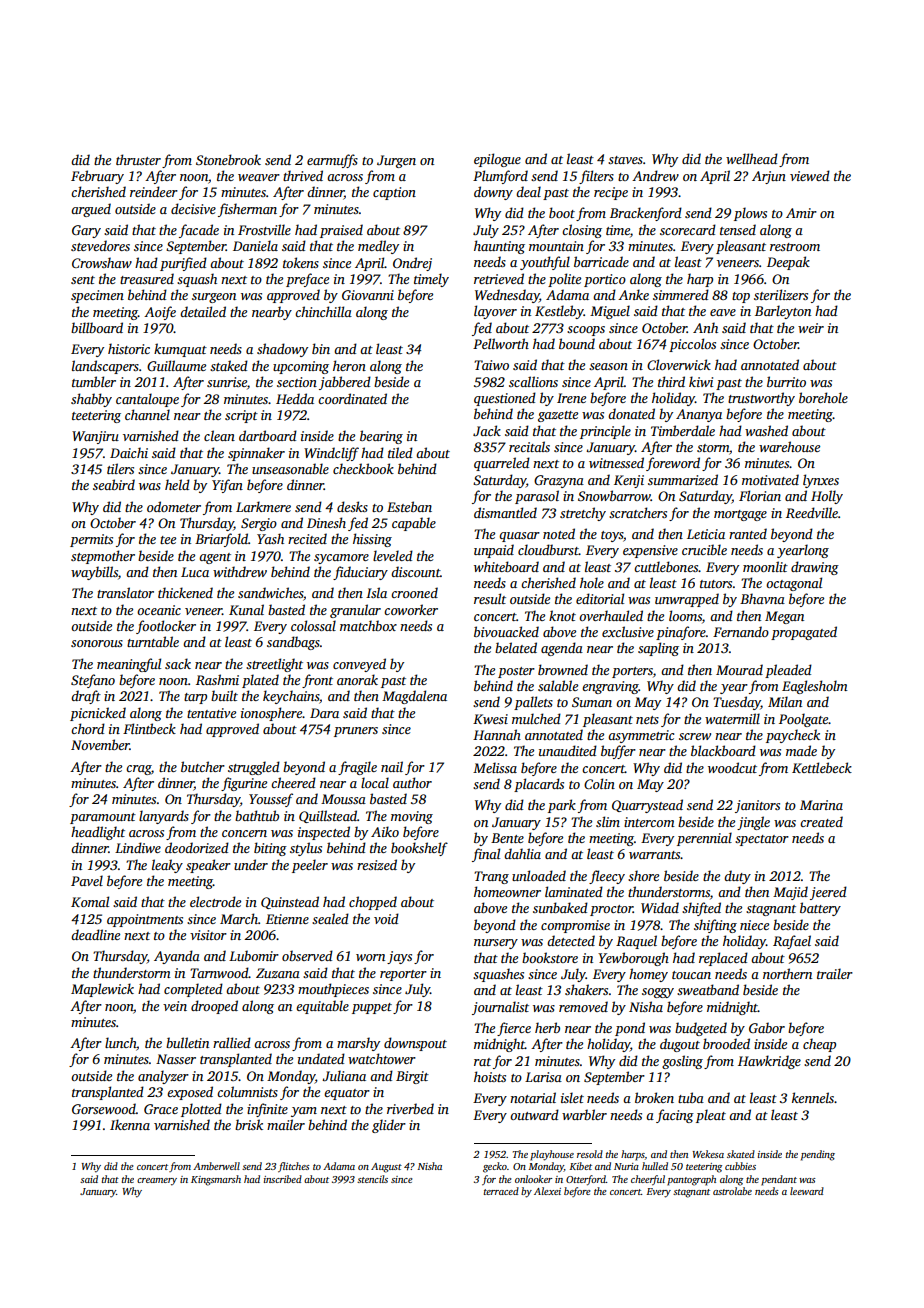  I want to click on Marina, so click(821, 805).
